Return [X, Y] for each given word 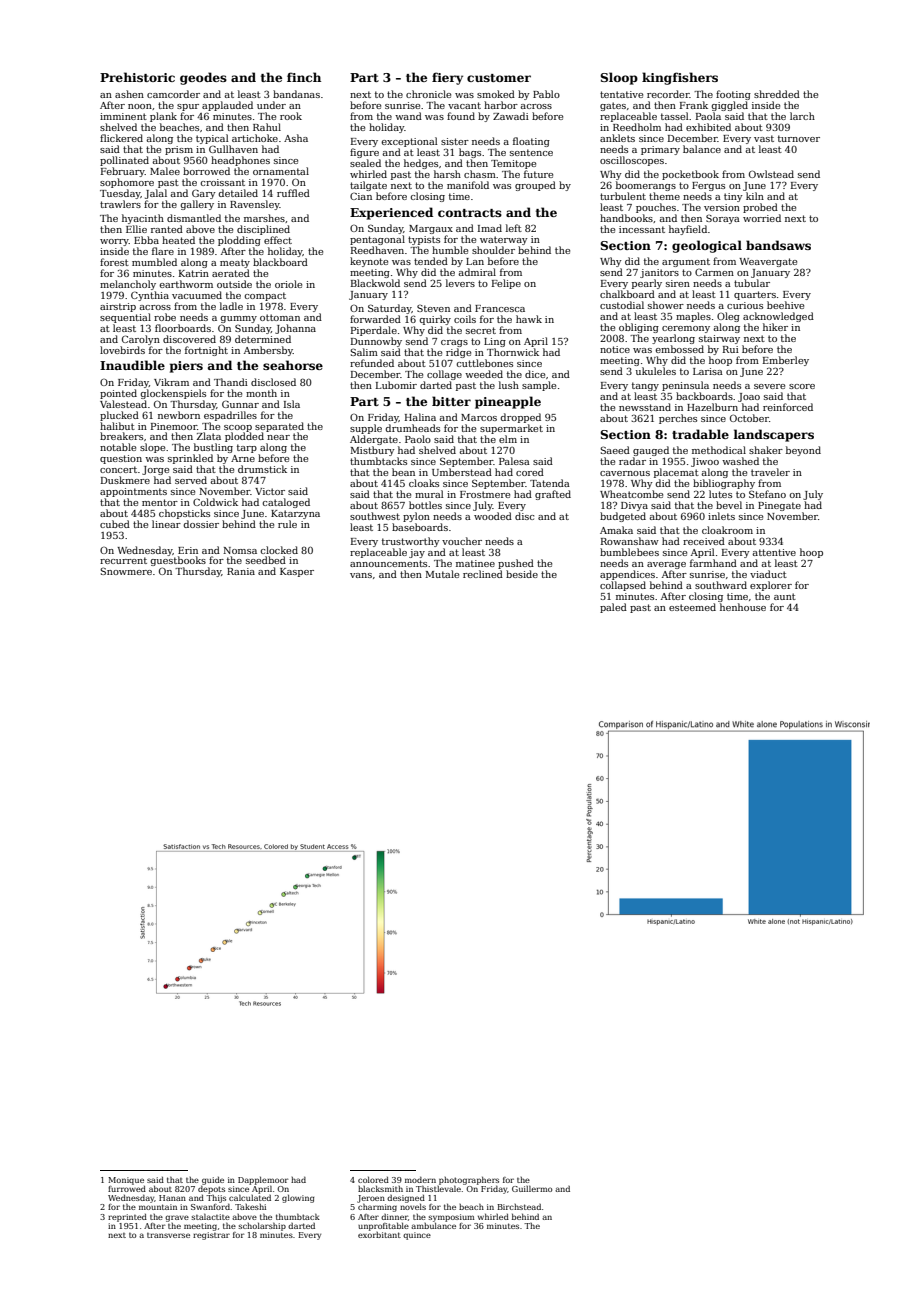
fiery [447, 78]
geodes [203, 78]
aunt [785, 596]
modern [420, 1179]
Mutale [442, 574]
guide [213, 1181]
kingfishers [680, 78]
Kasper [297, 572]
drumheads [412, 428]
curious [745, 305]
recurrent [123, 560]
